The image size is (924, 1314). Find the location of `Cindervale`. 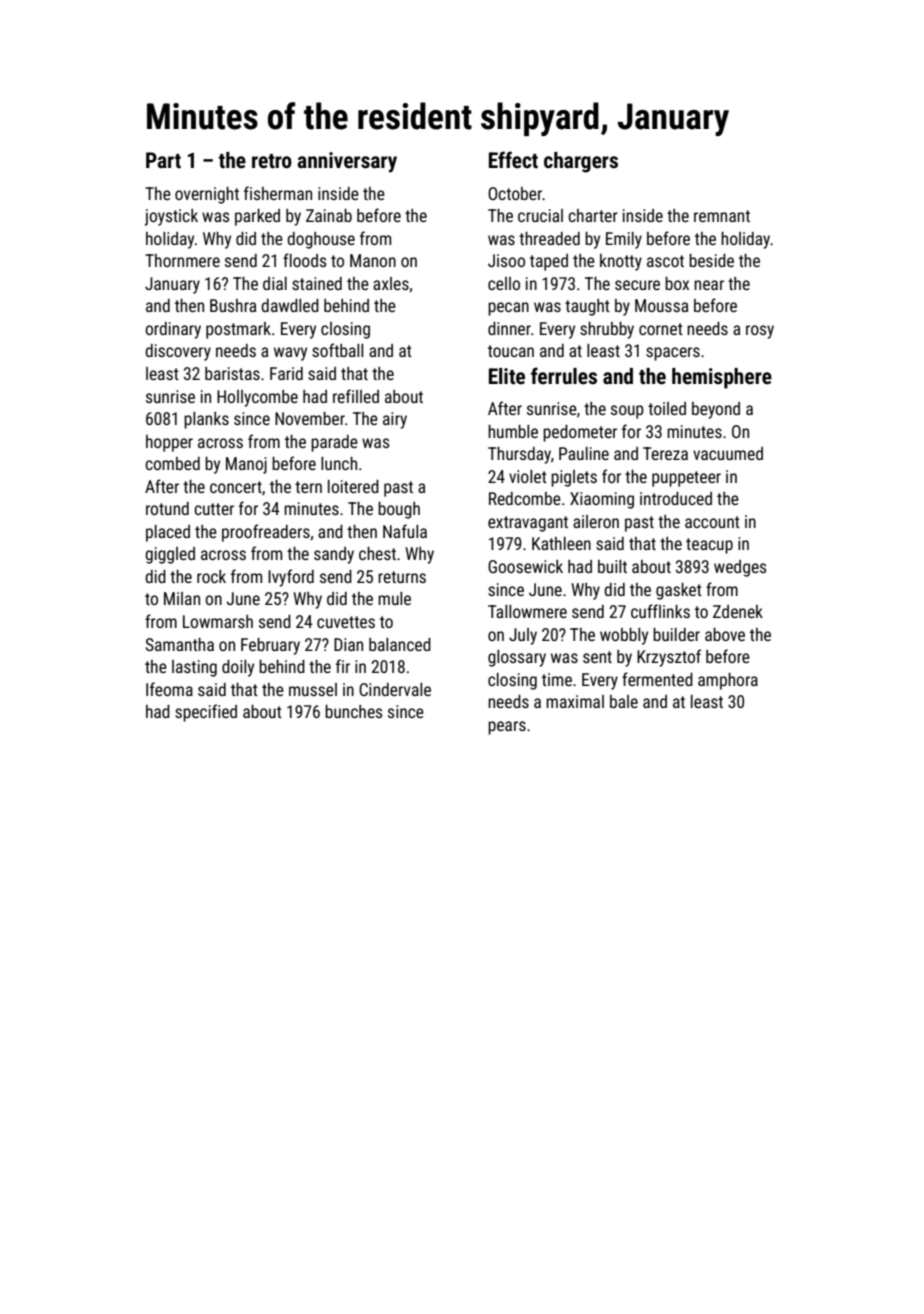

Cindervale is located at coordinates (395, 689).
